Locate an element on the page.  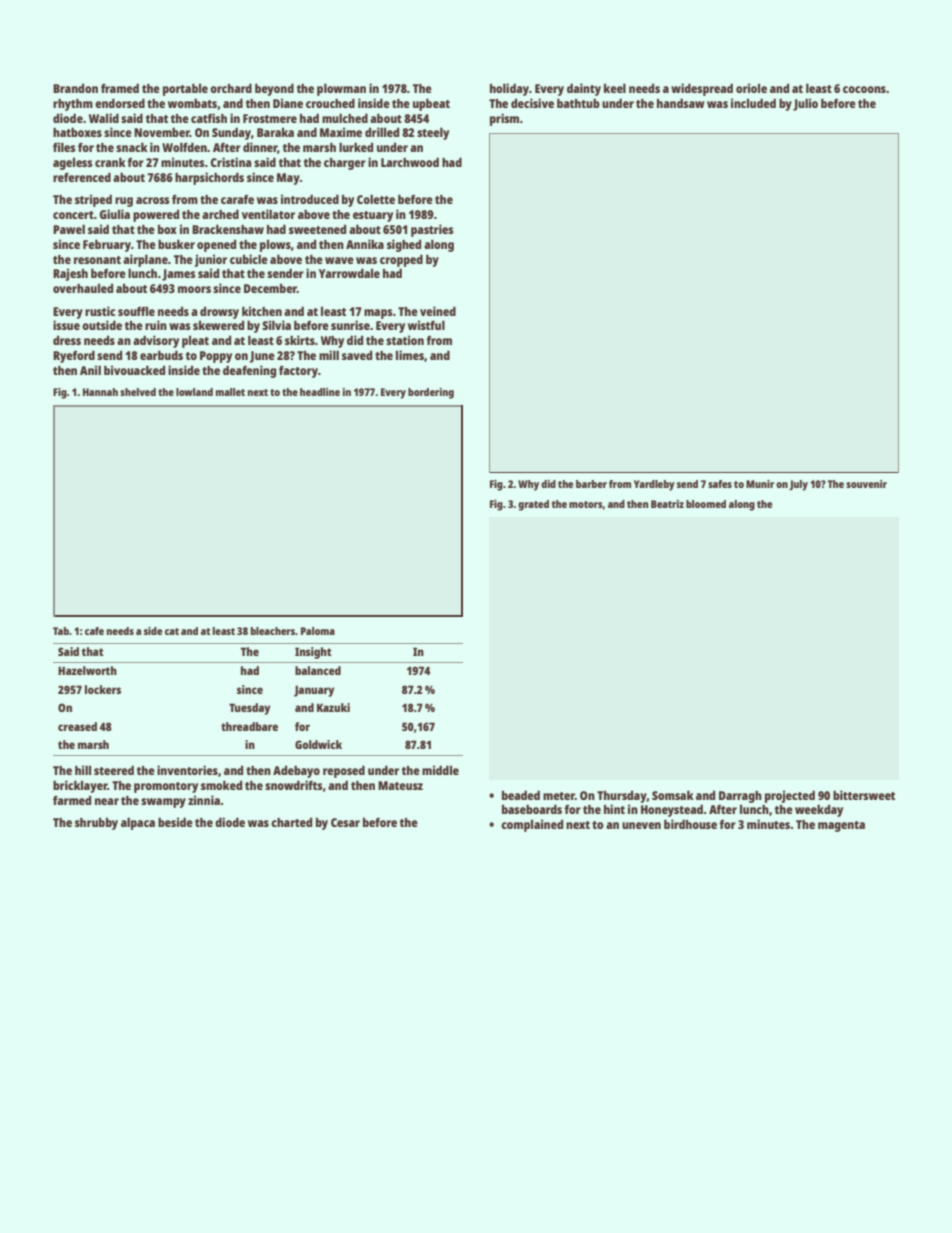
Anil is located at coordinates (90, 370).
